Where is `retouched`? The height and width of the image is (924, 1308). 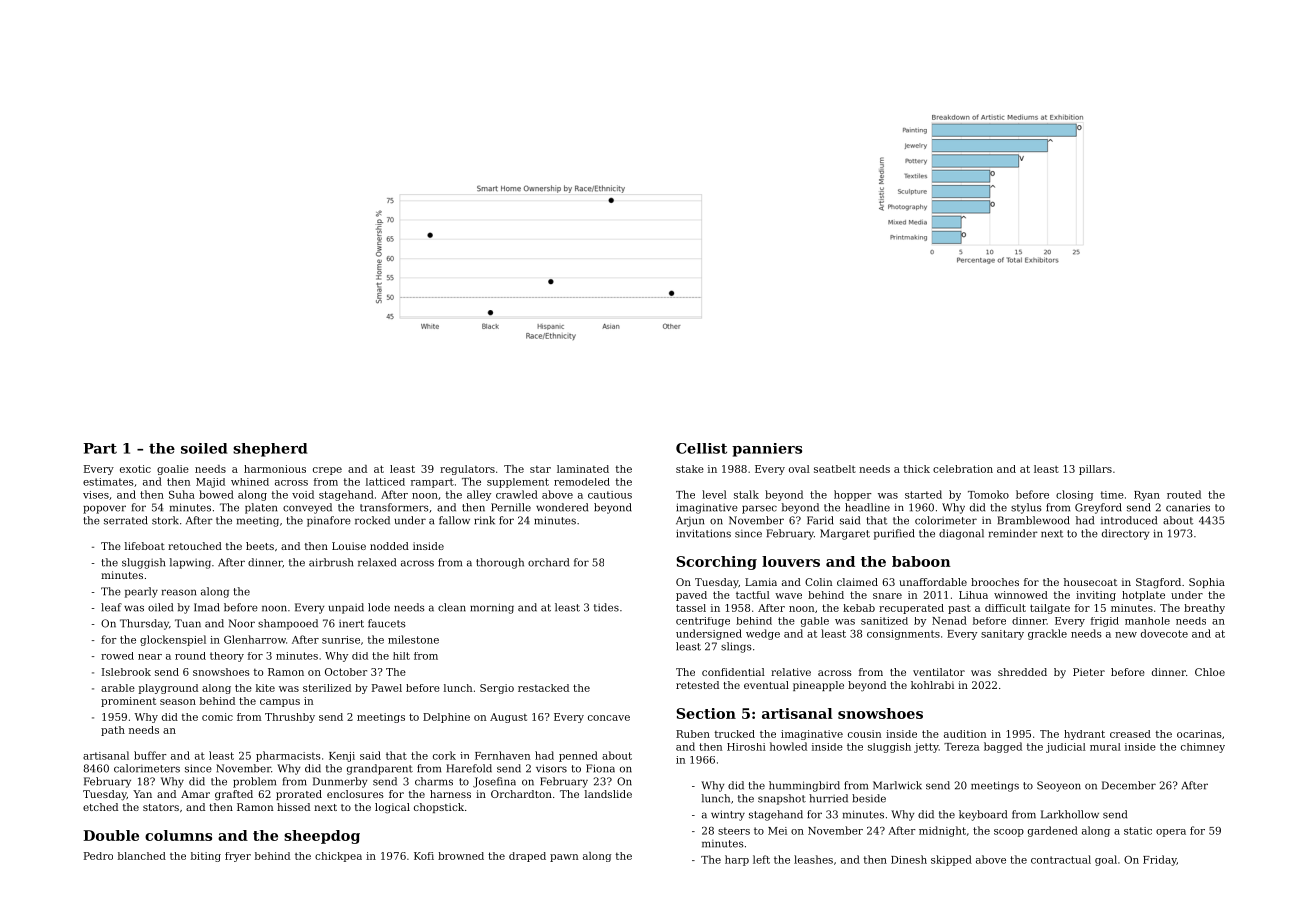
retouched is located at coordinates (195, 546).
